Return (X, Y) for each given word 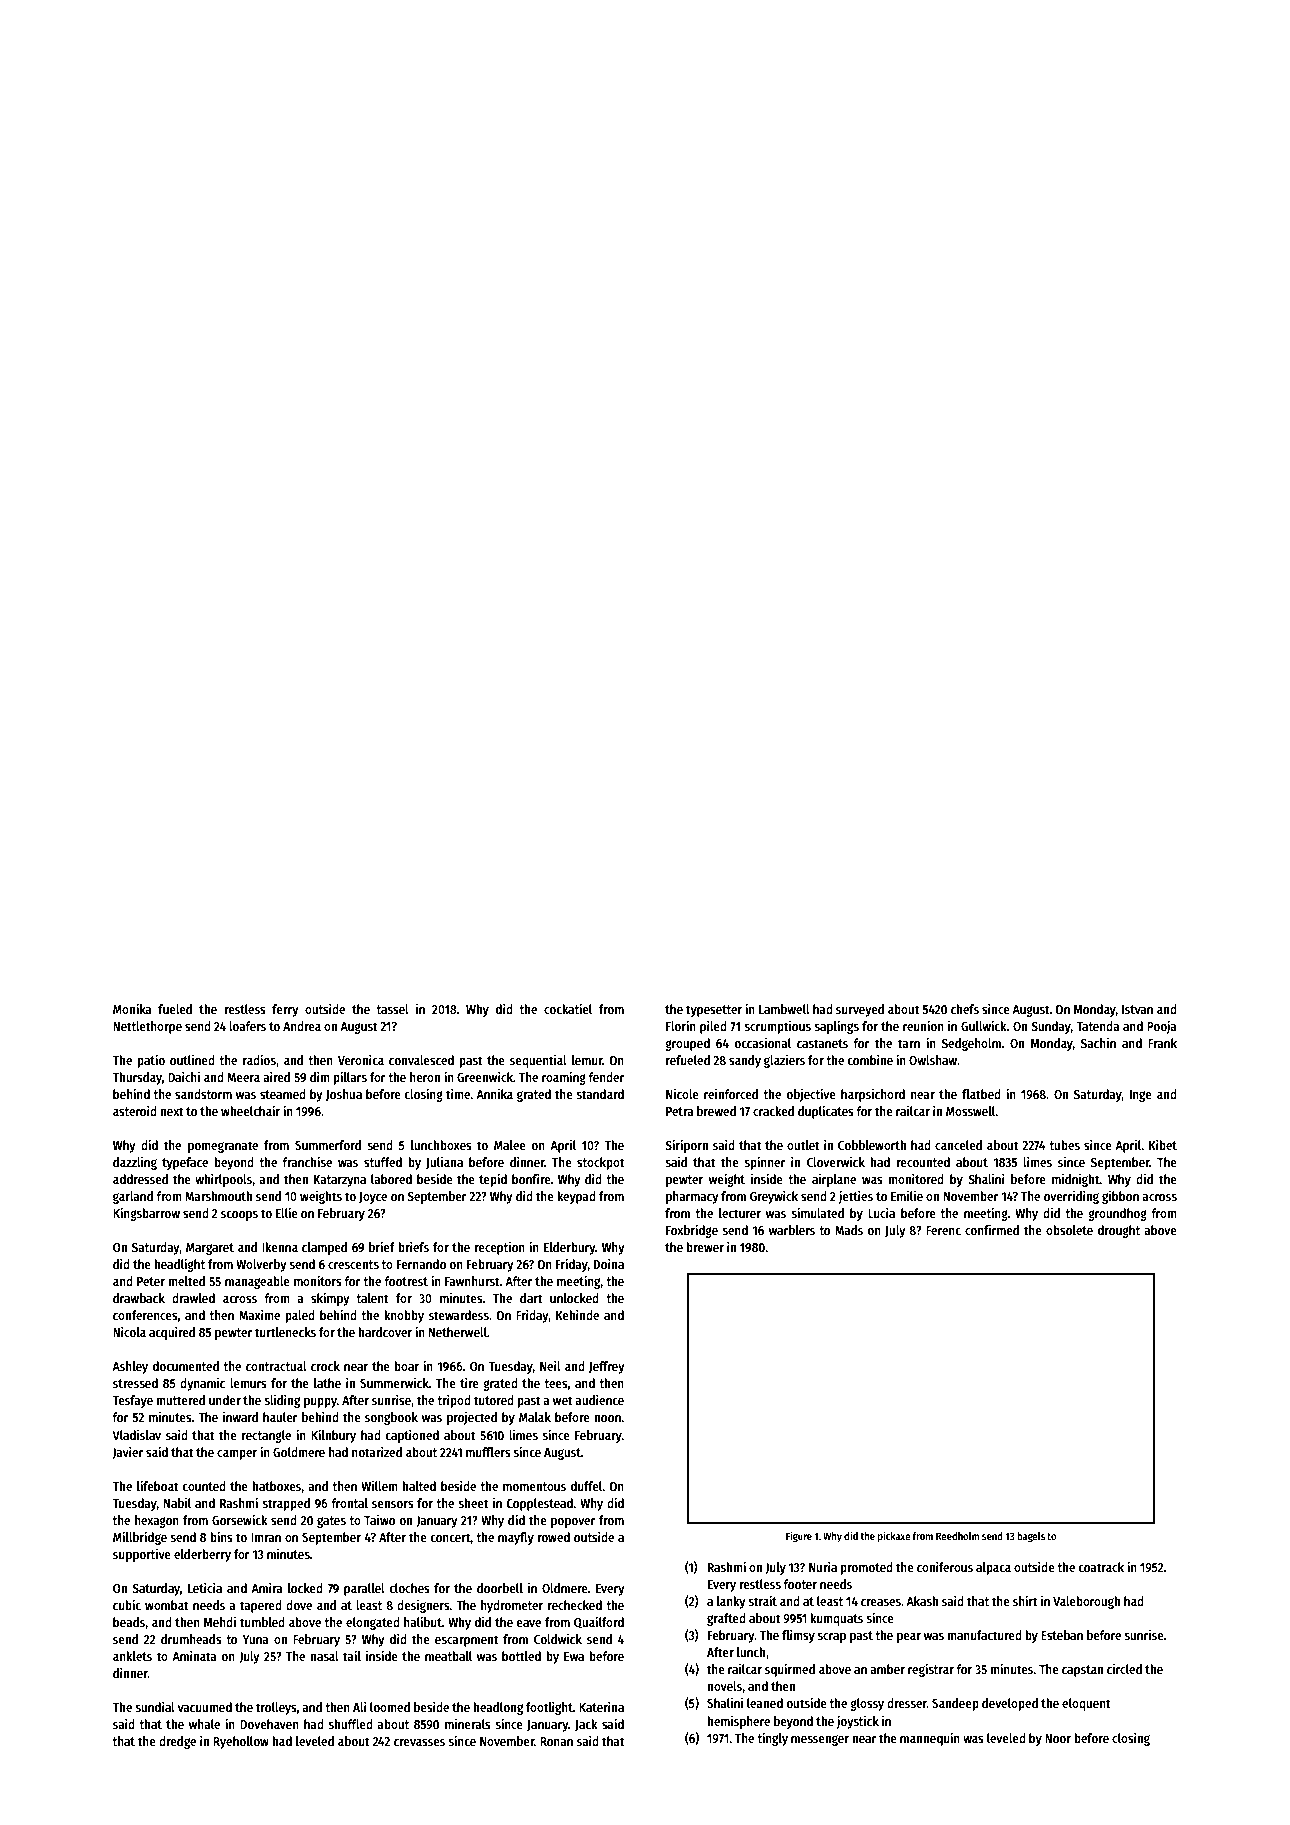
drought (1119, 1231)
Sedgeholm (971, 1044)
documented (186, 1366)
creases (881, 1602)
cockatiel (568, 1008)
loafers (247, 1026)
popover (573, 1523)
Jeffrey (607, 1367)
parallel (364, 1589)
